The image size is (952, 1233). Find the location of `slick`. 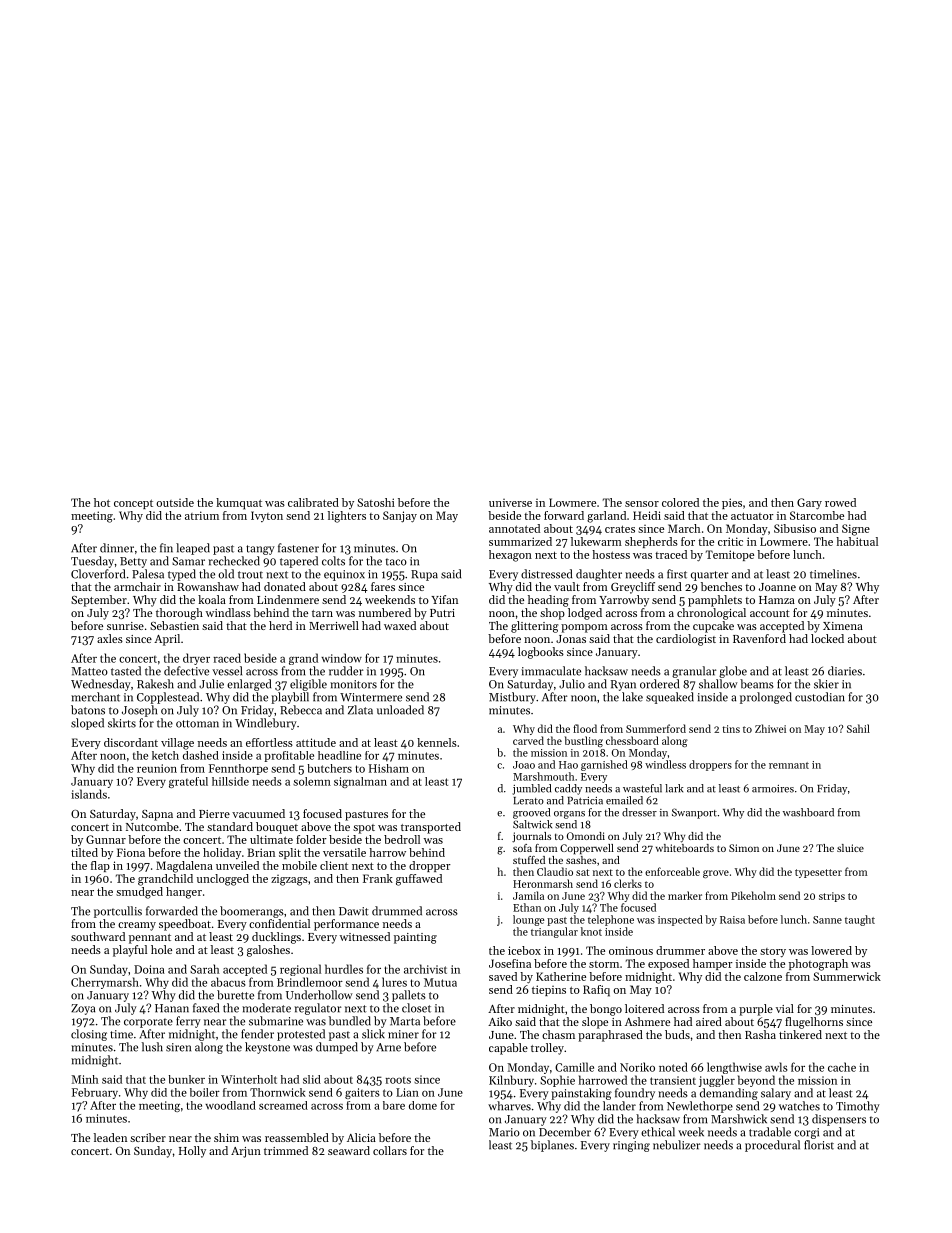

slick is located at coordinates (373, 1034).
